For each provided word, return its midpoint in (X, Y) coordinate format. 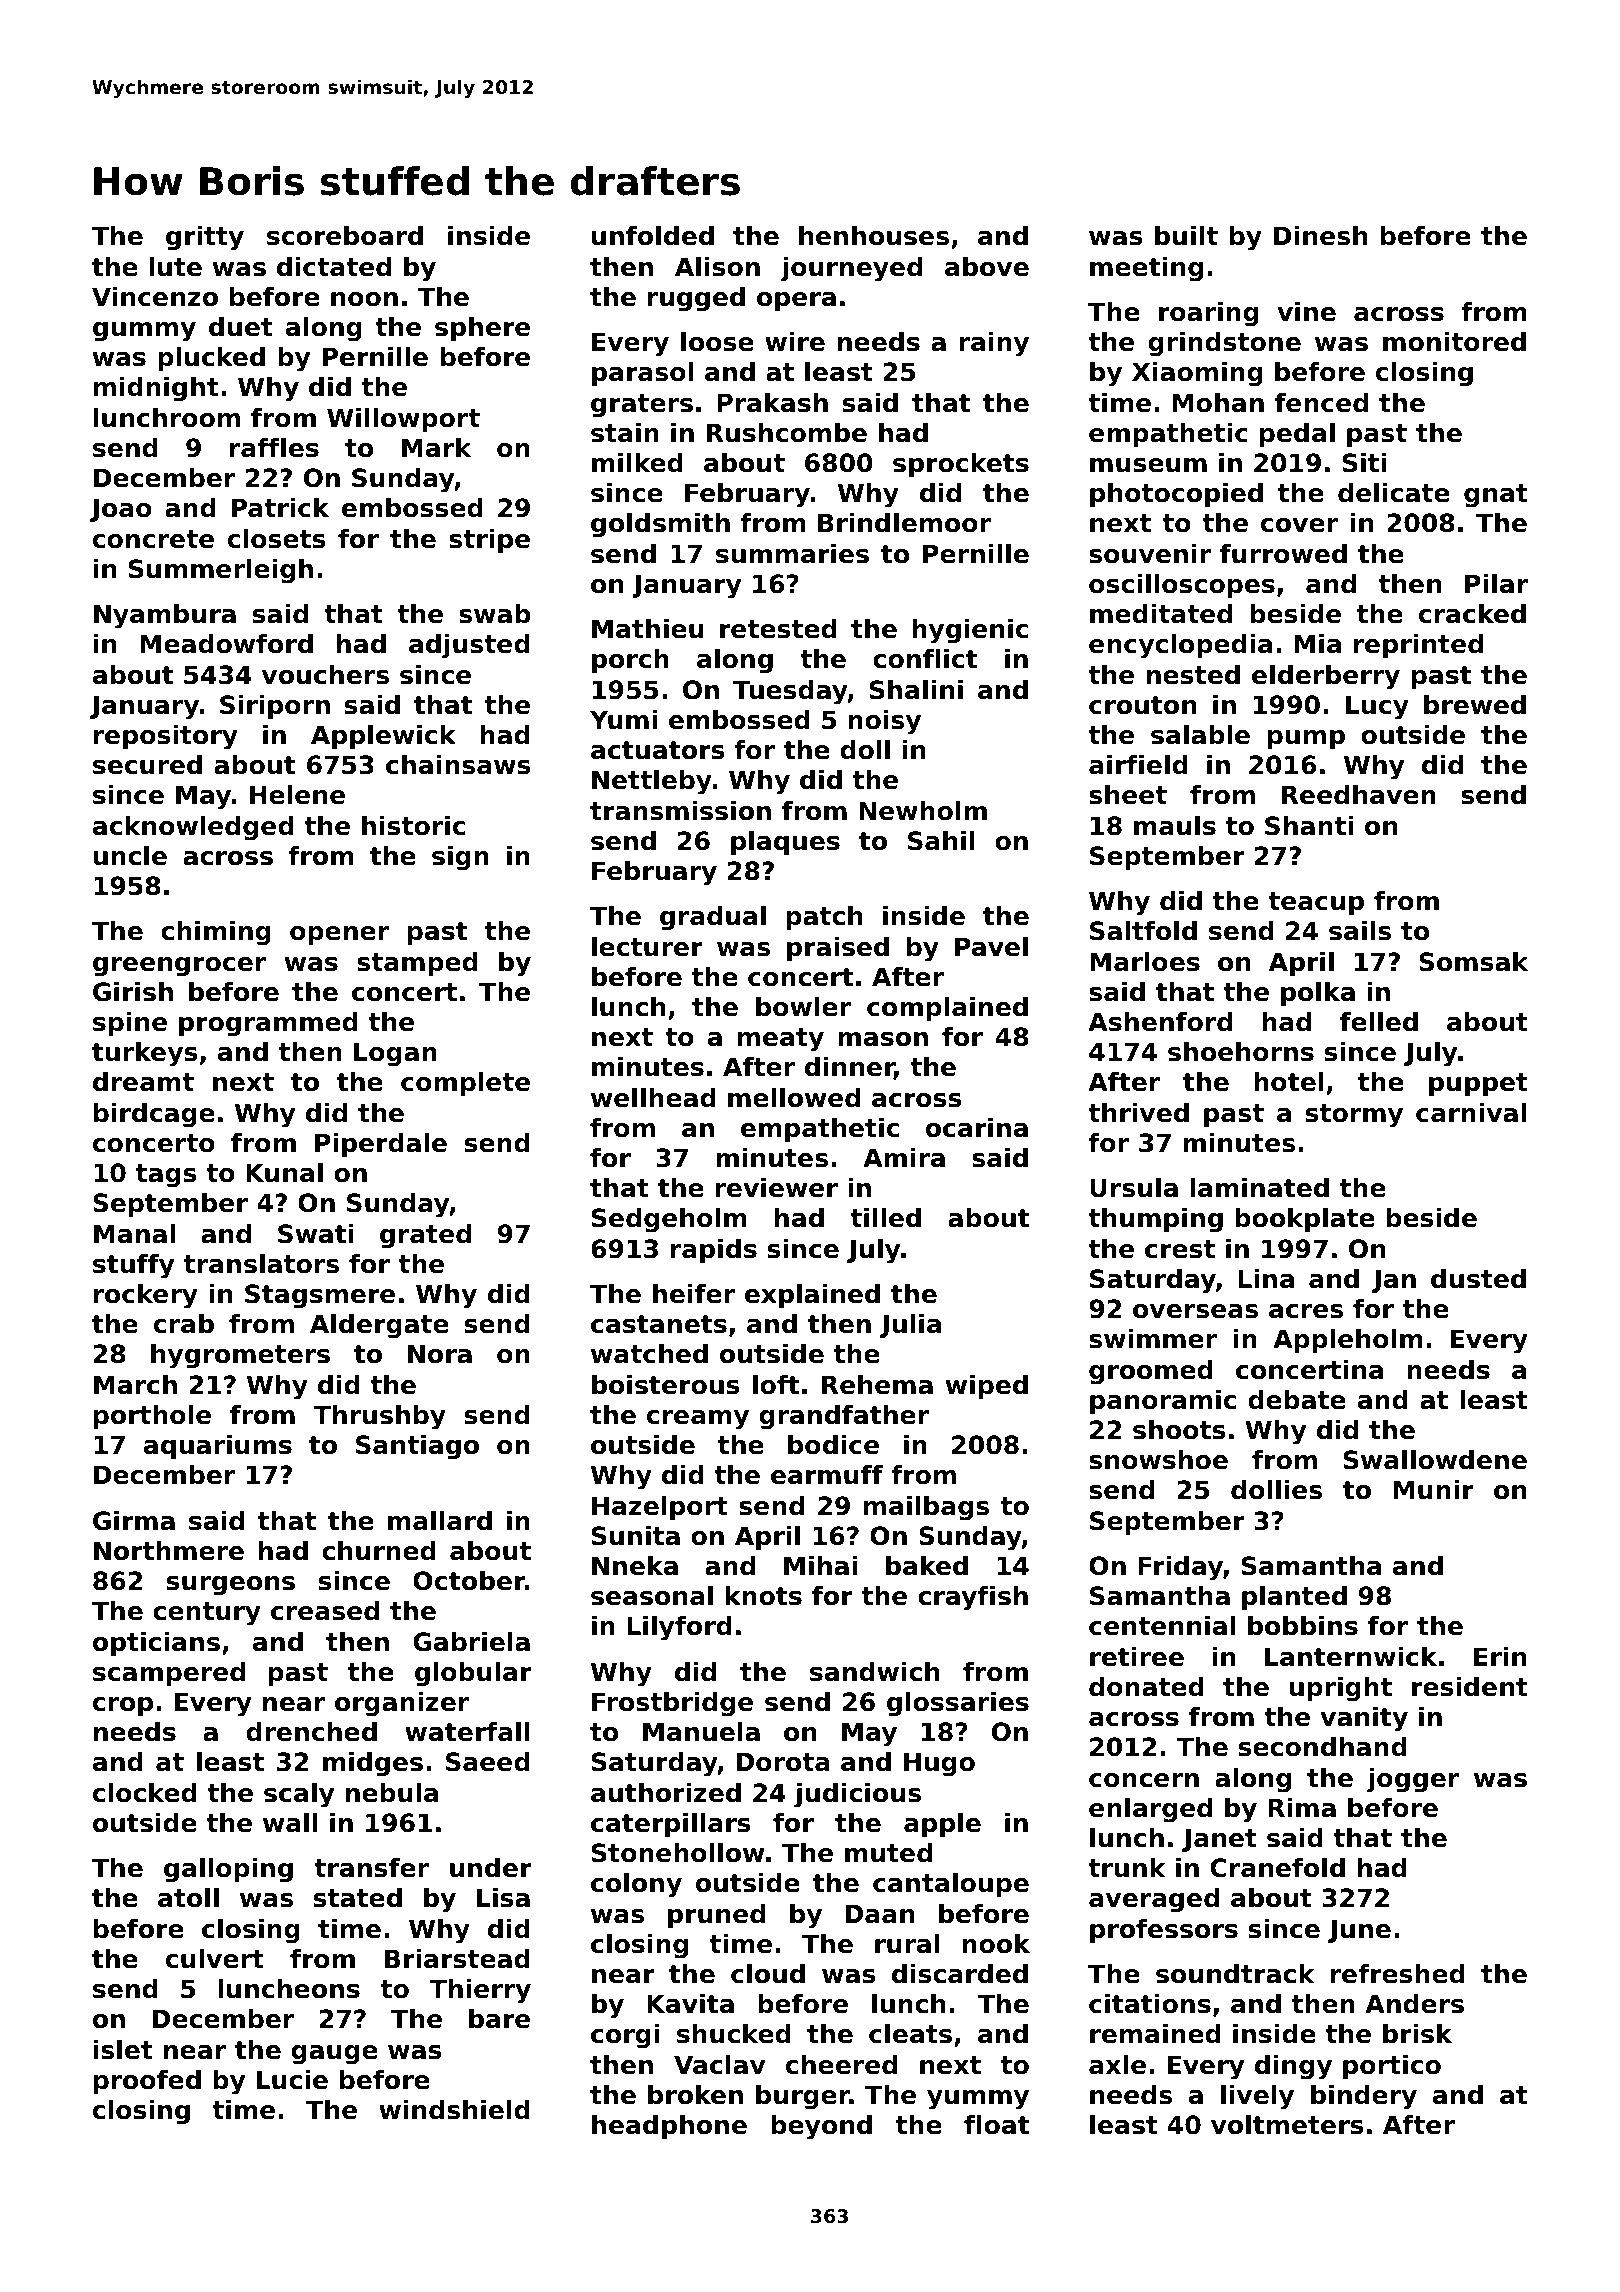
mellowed (794, 1098)
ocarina (977, 1128)
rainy (994, 344)
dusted (1478, 1279)
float (996, 2125)
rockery (146, 1296)
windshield (454, 2110)
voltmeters (1287, 2125)
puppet (1478, 1084)
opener (339, 935)
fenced (1321, 403)
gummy (144, 332)
